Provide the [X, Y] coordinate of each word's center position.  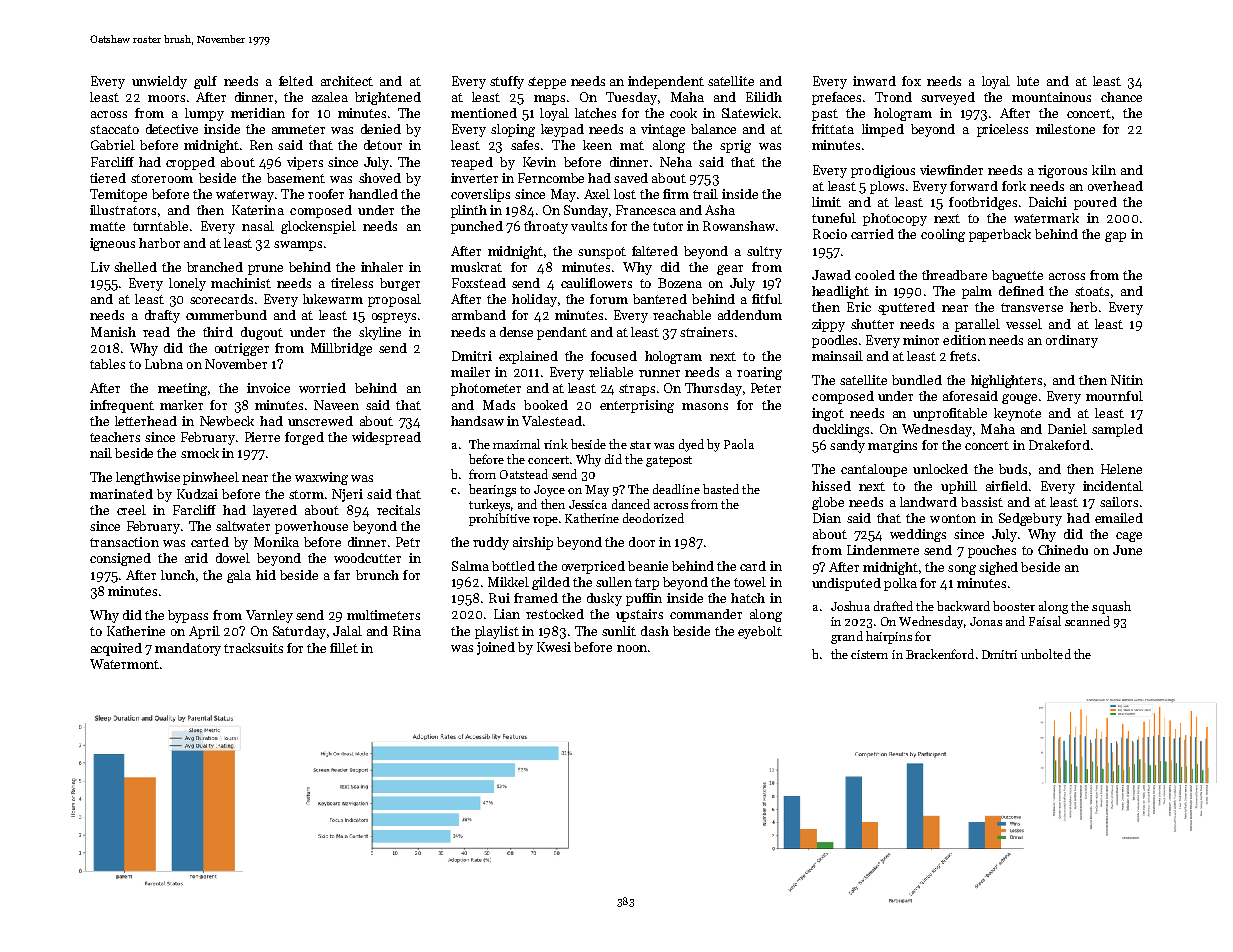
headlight [840, 292]
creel [131, 510]
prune [265, 270]
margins [892, 446]
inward [874, 81]
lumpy [204, 114]
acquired [116, 649]
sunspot [602, 253]
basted [721, 489]
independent [666, 82]
